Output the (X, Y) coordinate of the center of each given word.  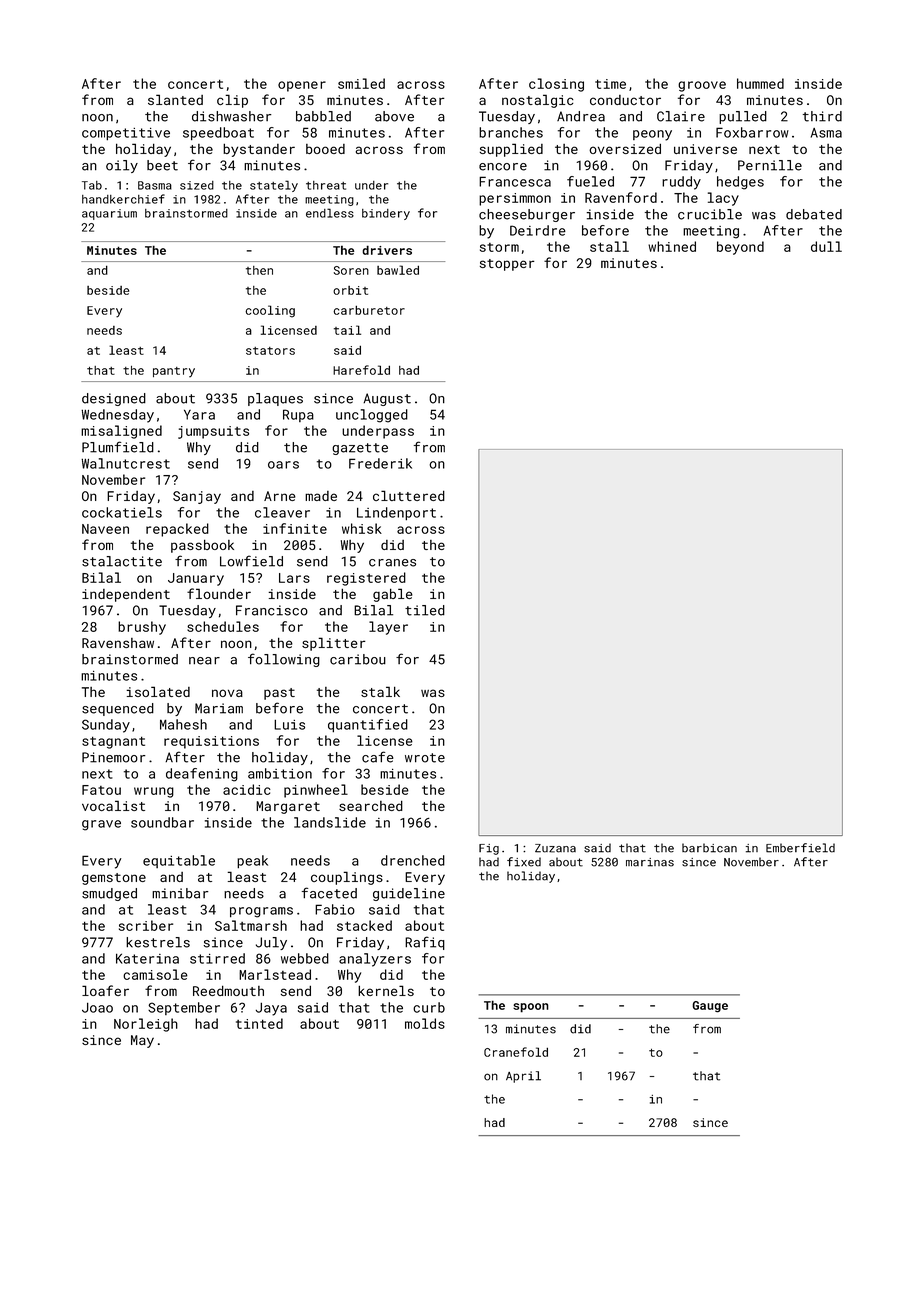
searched (371, 805)
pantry (174, 372)
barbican (709, 848)
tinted (259, 1023)
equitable (179, 861)
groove (702, 86)
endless (330, 213)
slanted (175, 99)
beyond (740, 248)
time (610, 84)
